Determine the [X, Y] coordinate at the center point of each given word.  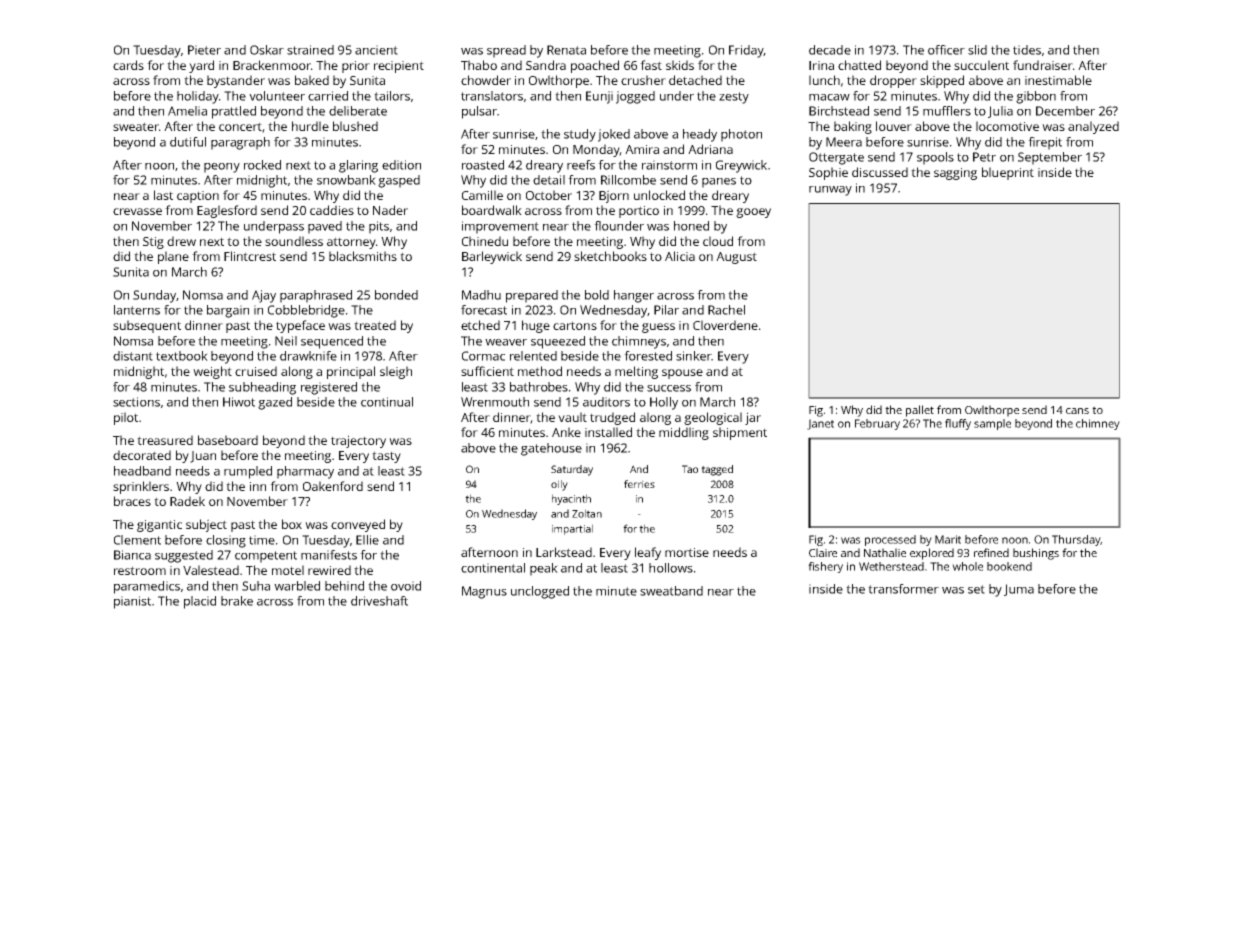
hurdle [310, 126]
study [580, 135]
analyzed [1093, 127]
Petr [984, 157]
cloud [718, 241]
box [292, 524]
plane [173, 257]
